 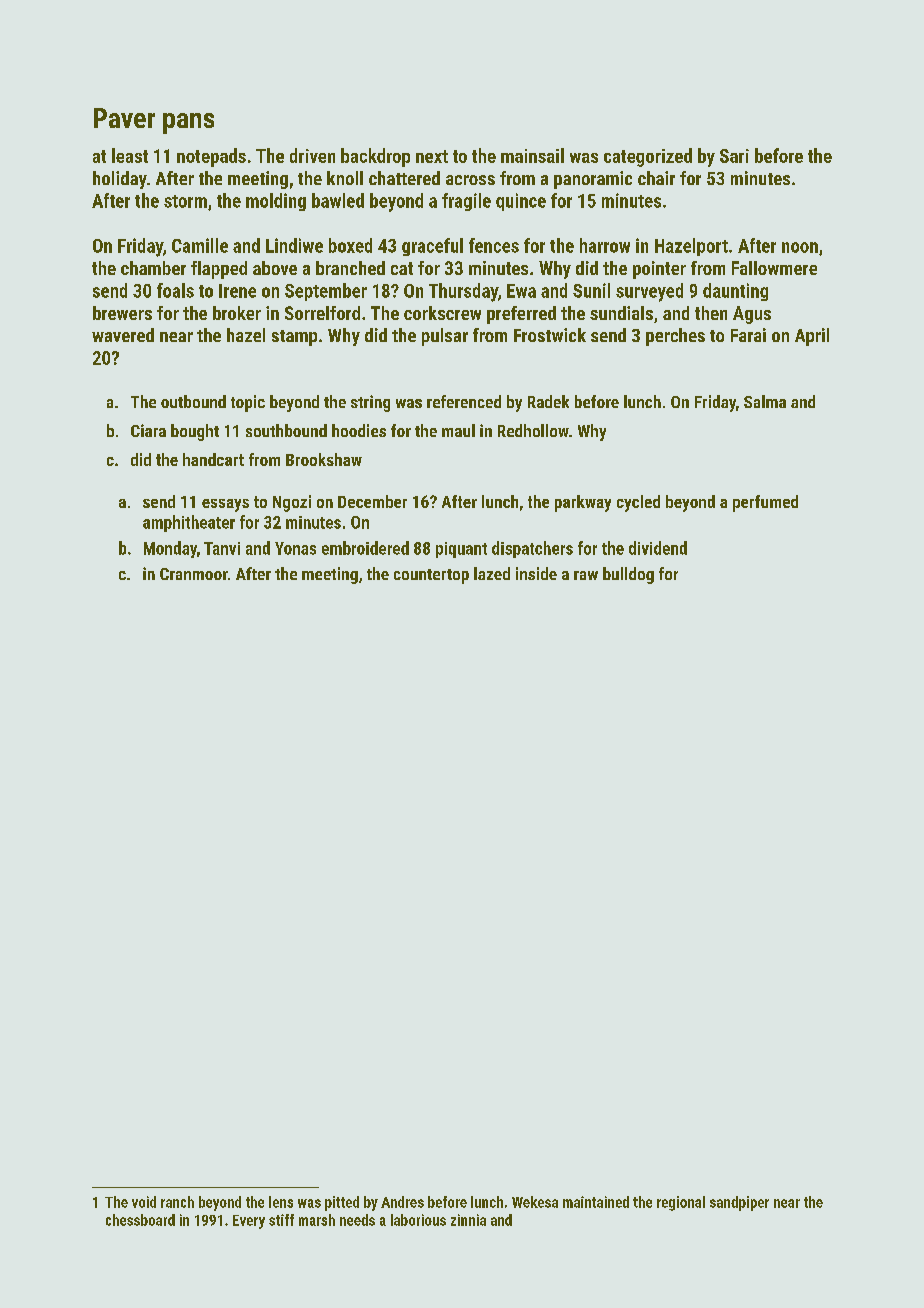 What do you see at coordinates (648, 157) in the screenshot?
I see `categorized` at bounding box center [648, 157].
